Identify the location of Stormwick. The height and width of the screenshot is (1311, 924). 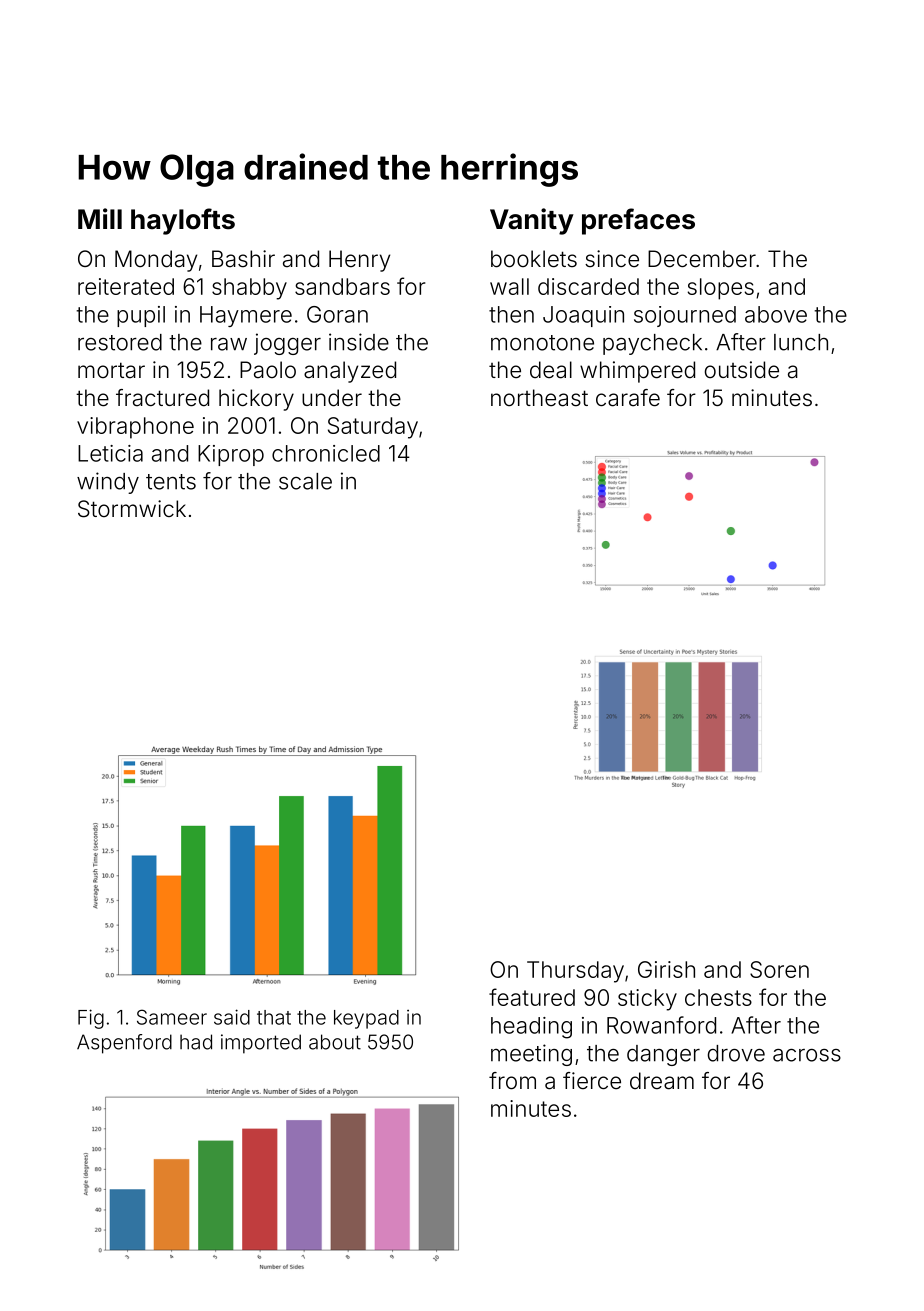
(132, 509).
